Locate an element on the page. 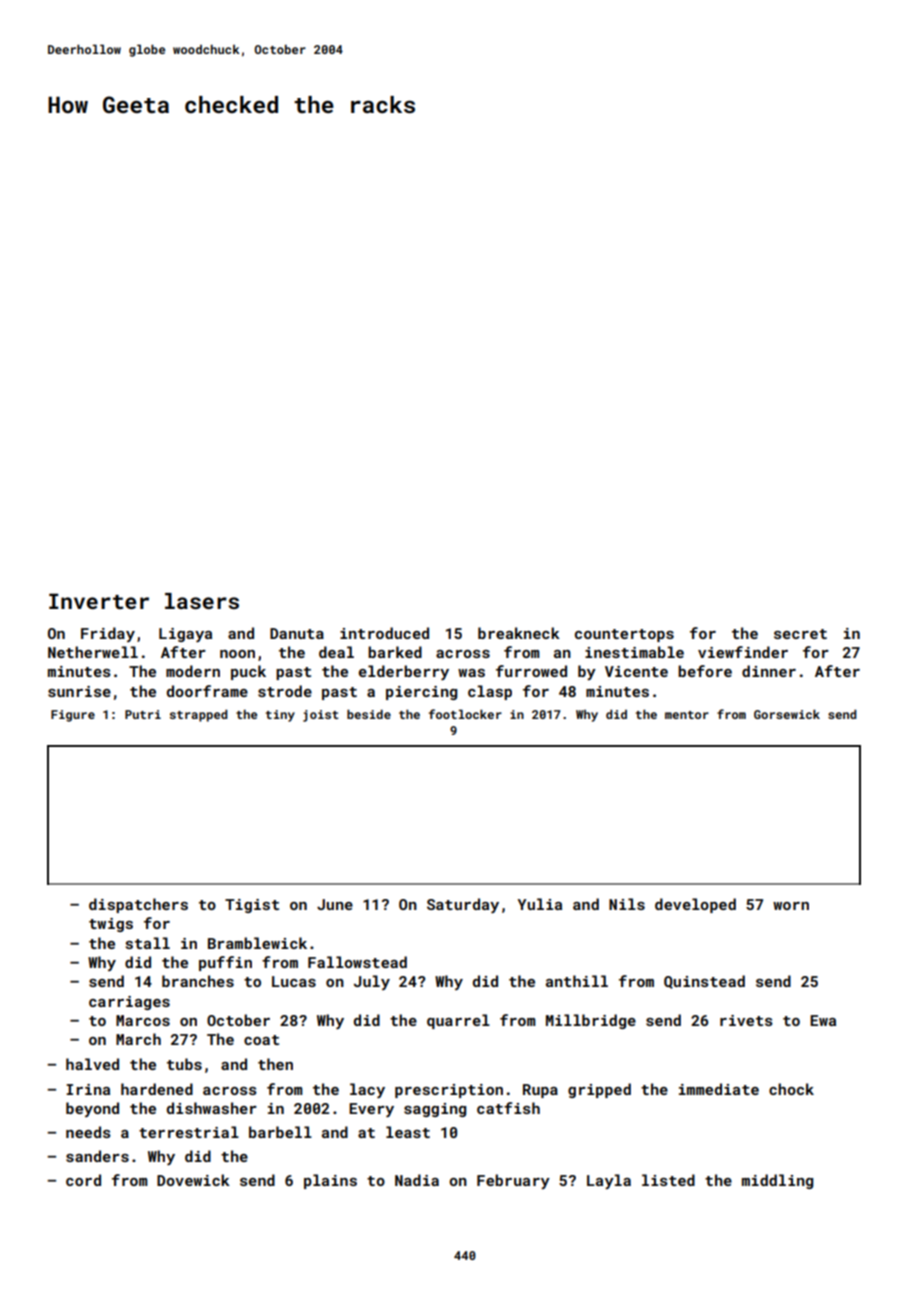  furrowed is located at coordinates (531, 671).
